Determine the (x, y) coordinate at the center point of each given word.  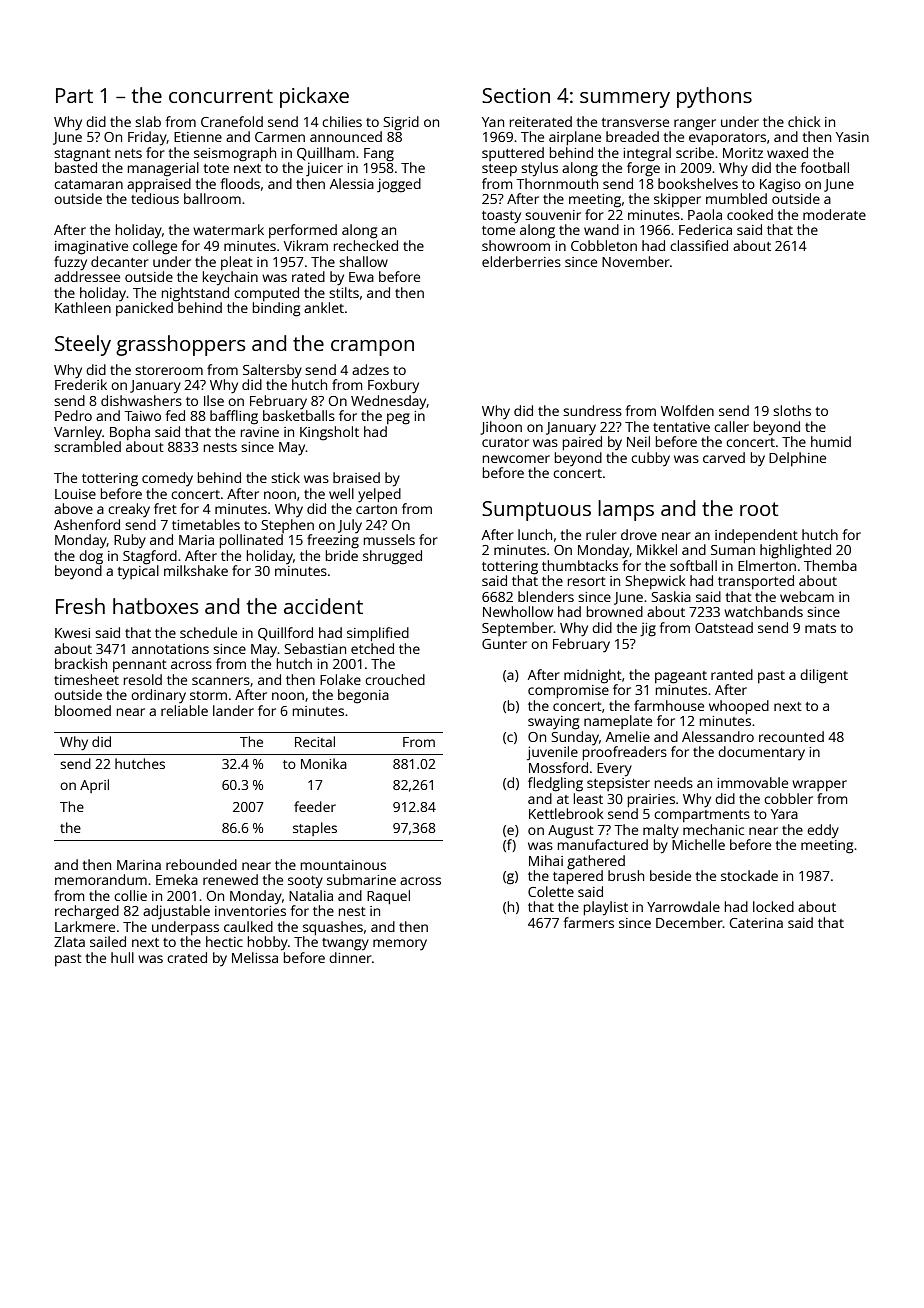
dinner (350, 957)
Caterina (756, 923)
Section (516, 95)
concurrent (221, 96)
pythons (714, 97)
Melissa (255, 957)
